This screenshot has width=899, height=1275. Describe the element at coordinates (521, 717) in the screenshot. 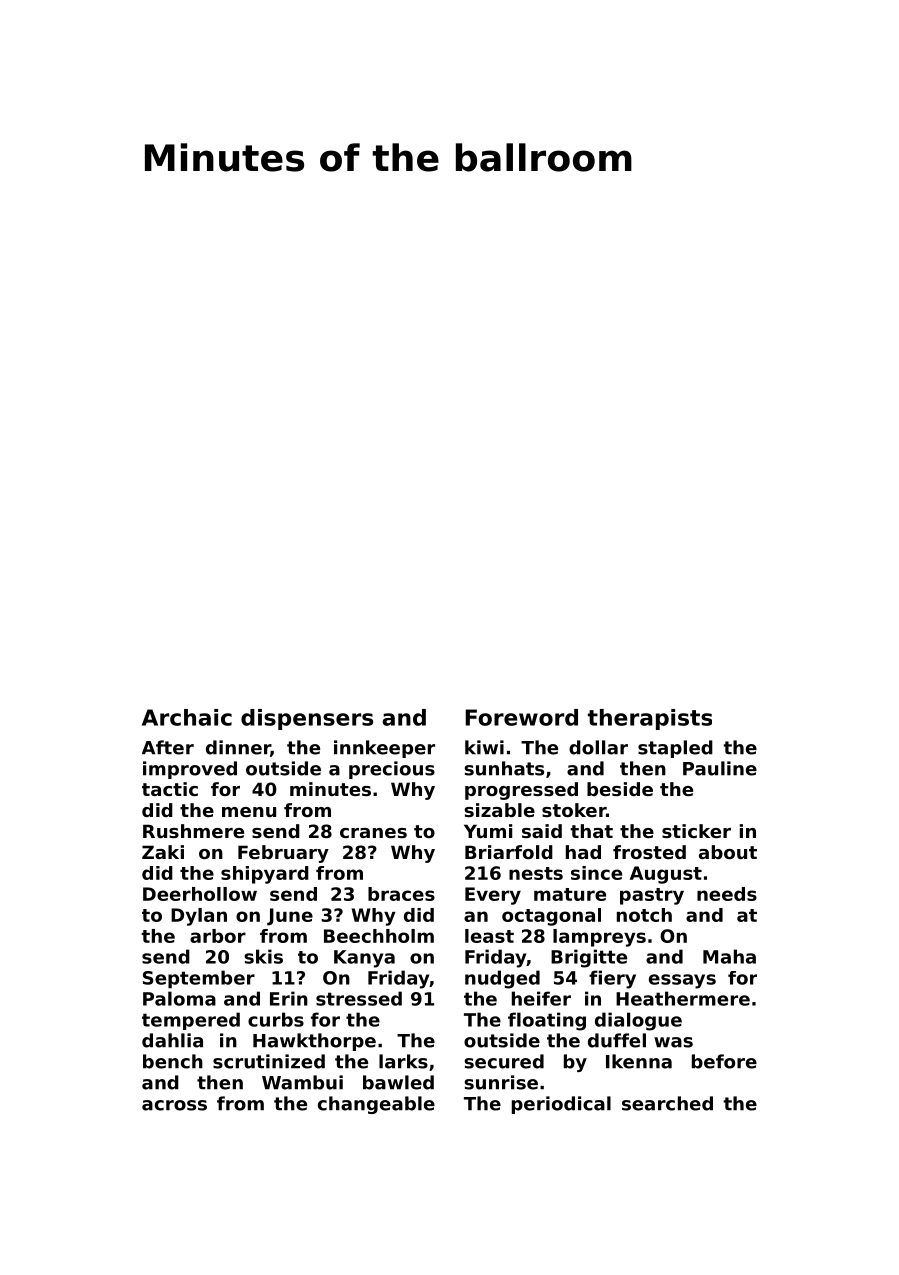

I see `Foreword` at that location.
